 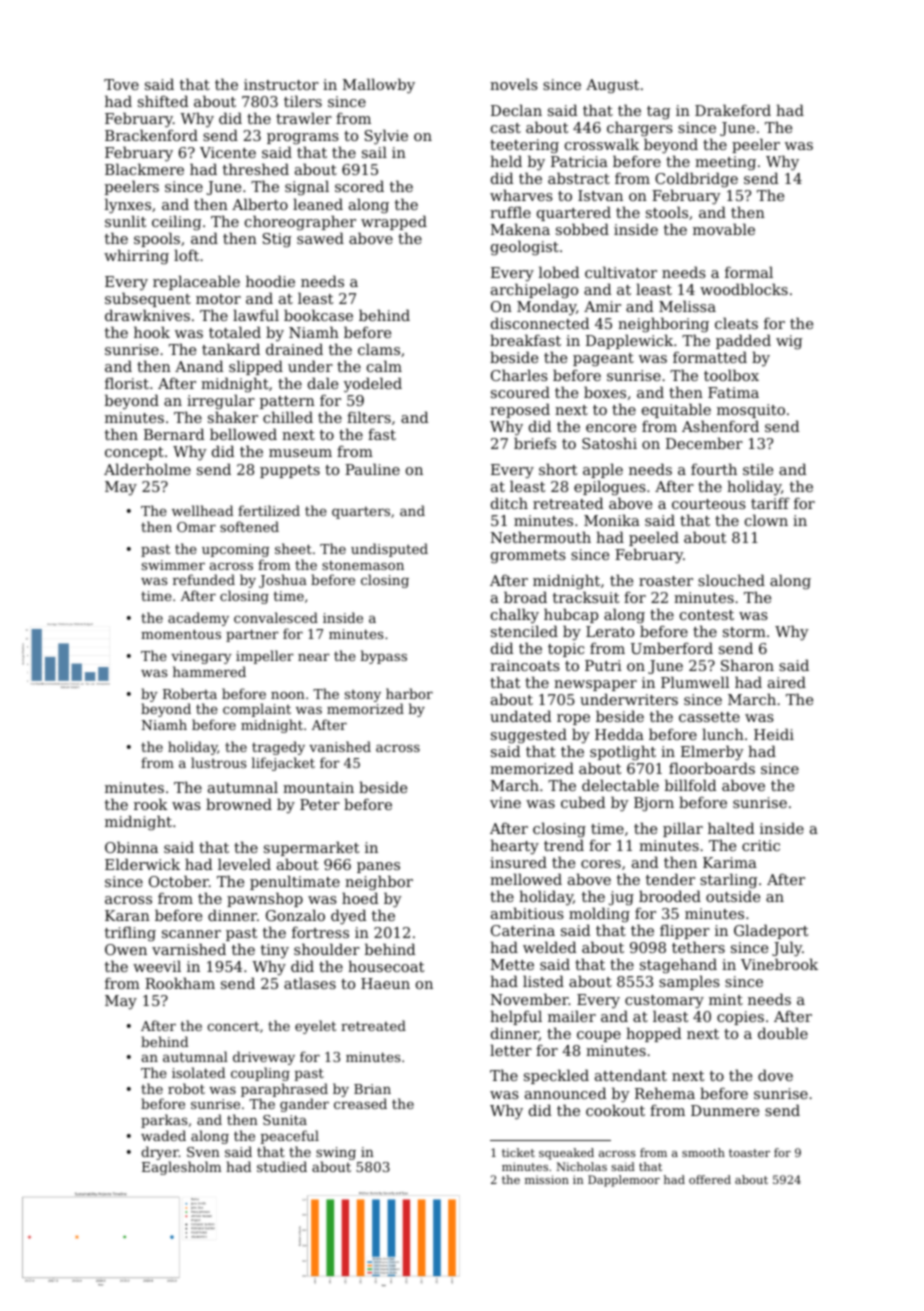 What do you see at coordinates (640, 129) in the screenshot?
I see `chargers` at bounding box center [640, 129].
